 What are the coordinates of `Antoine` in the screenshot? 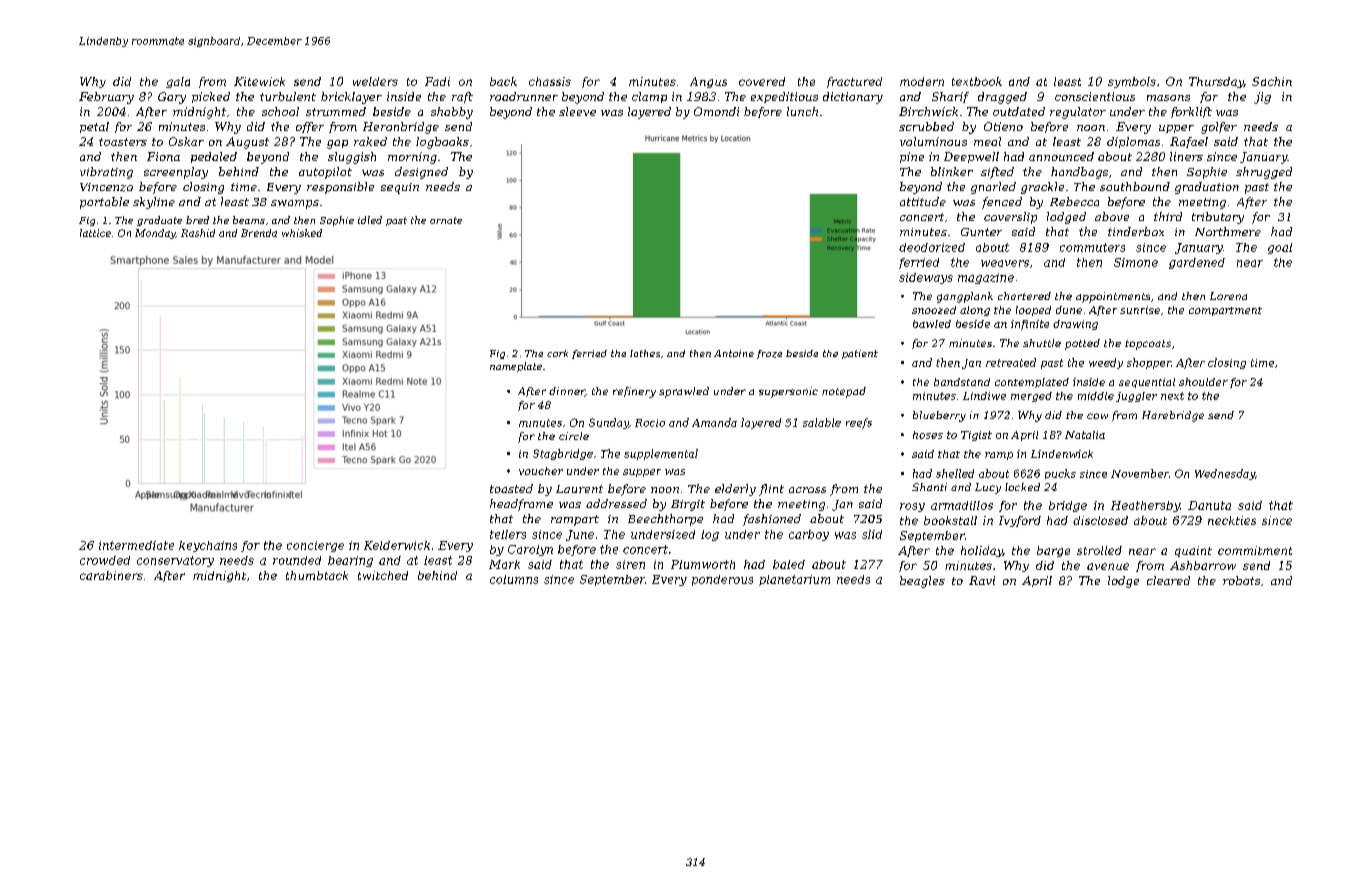 It's located at (734, 353).
